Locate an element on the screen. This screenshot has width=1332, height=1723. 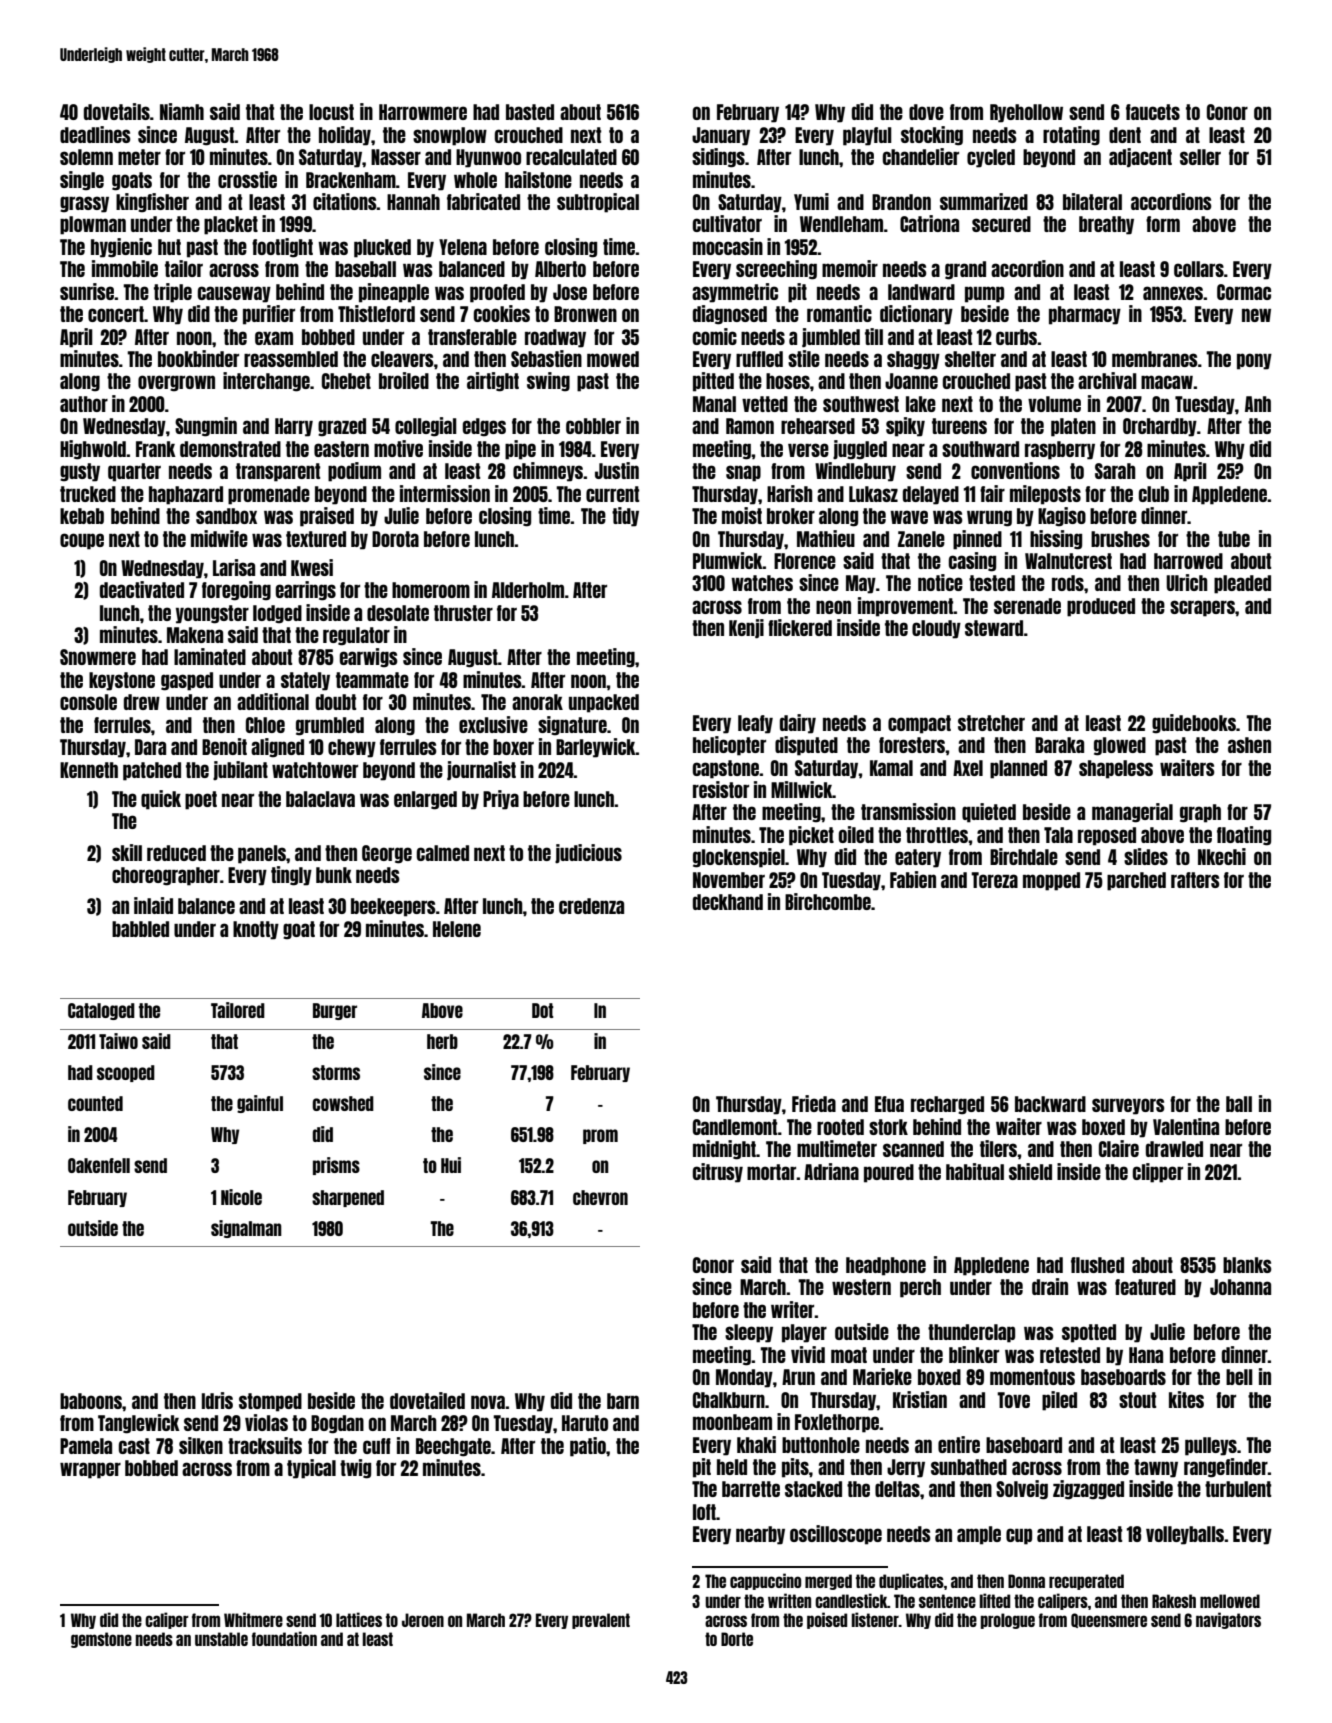
notice is located at coordinates (940, 582).
